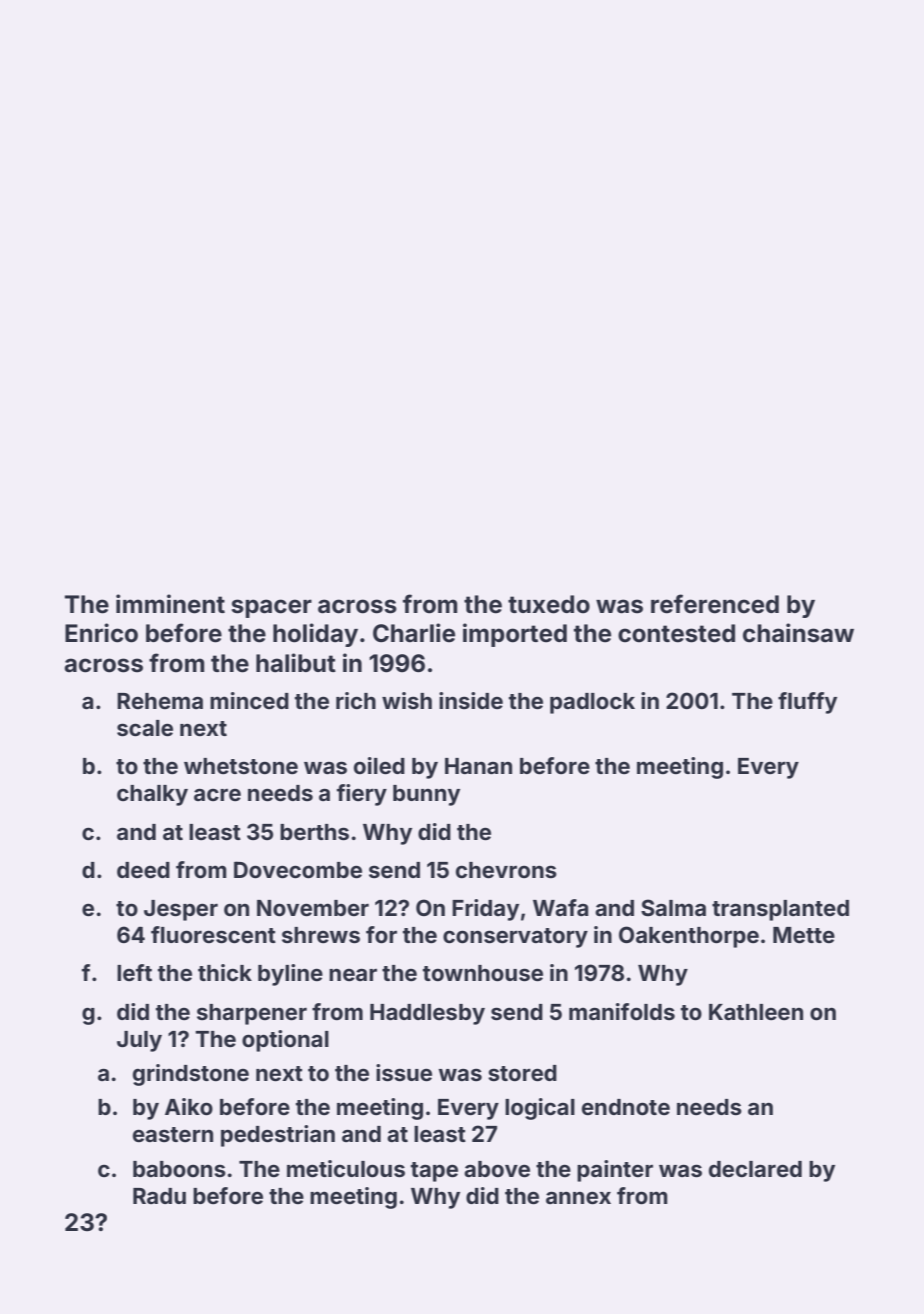 The width and height of the screenshot is (924, 1314). What do you see at coordinates (715, 604) in the screenshot?
I see `referenced` at bounding box center [715, 604].
